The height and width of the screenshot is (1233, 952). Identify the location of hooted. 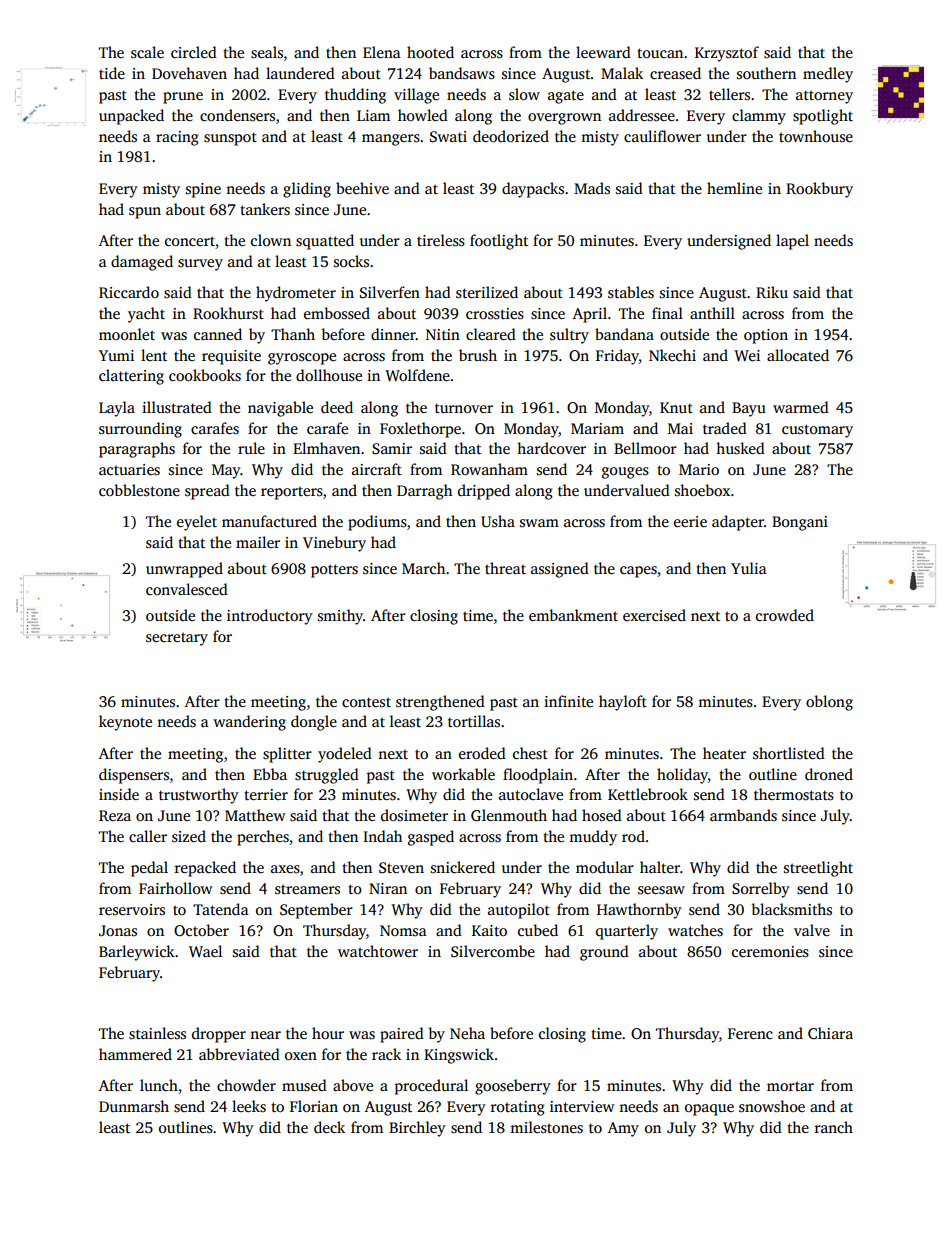
(430, 52).
